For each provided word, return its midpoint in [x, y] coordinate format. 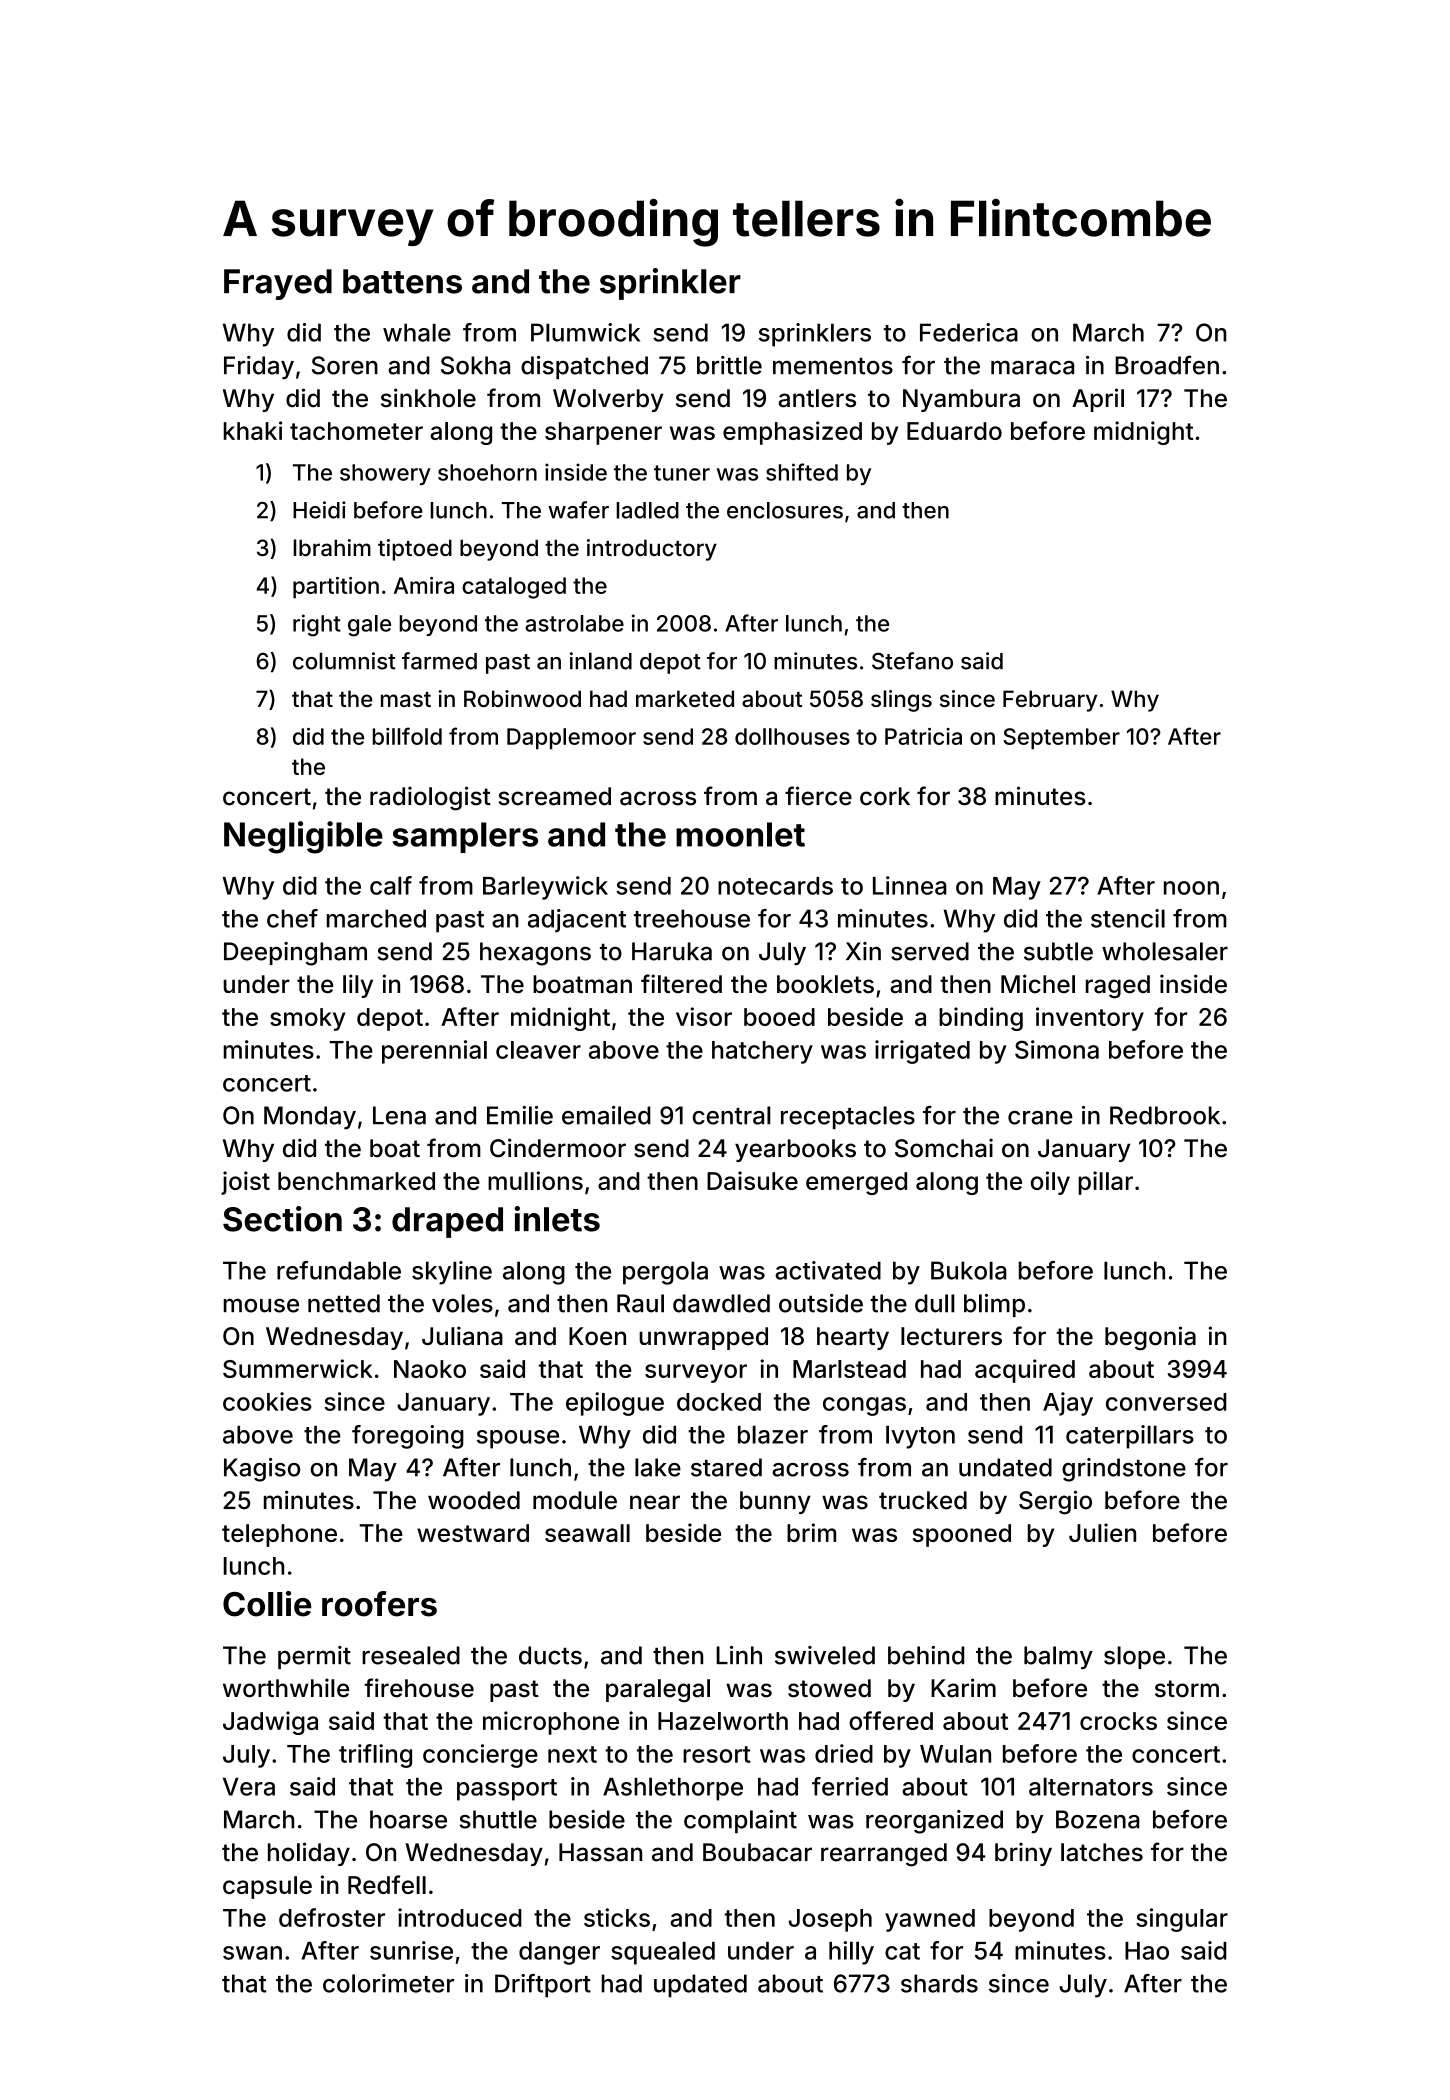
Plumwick [585, 332]
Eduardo [954, 431]
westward [473, 1533]
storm [1187, 1689]
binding [981, 1019]
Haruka [672, 951]
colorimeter [388, 1983]
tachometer [356, 431]
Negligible [303, 837]
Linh [739, 1655]
